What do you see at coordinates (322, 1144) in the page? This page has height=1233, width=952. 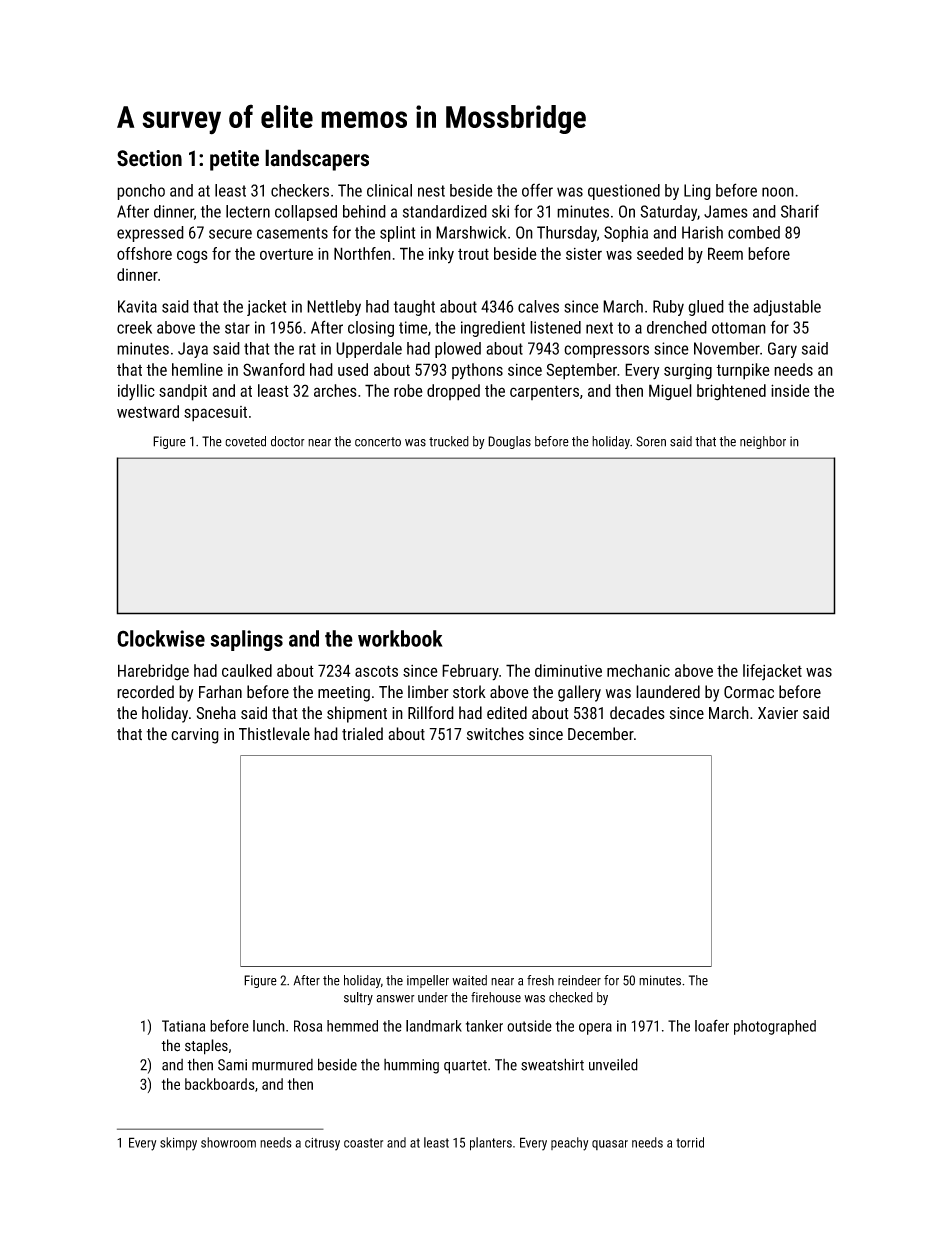 I see `citrusy` at bounding box center [322, 1144].
